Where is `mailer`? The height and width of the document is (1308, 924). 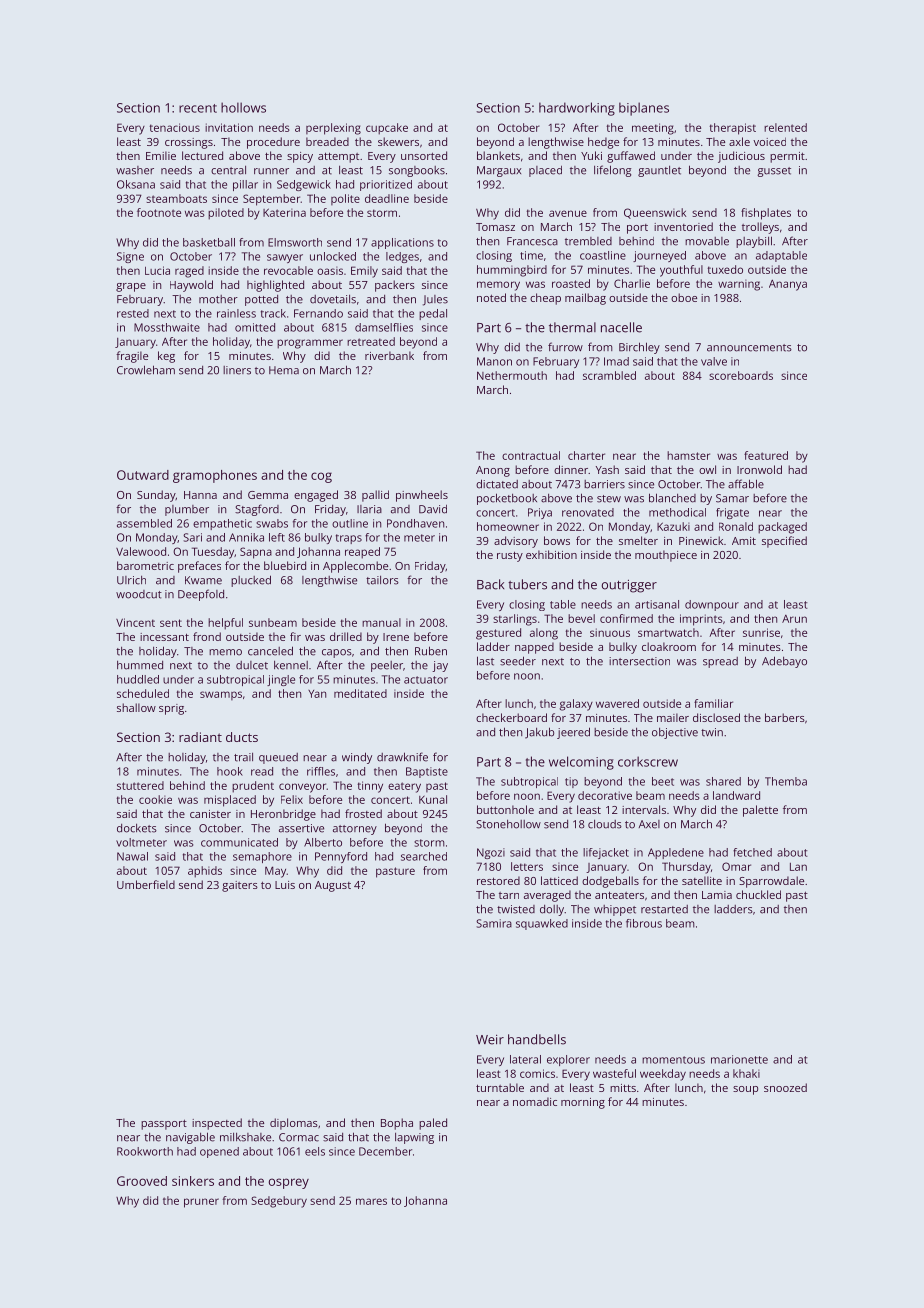 mailer is located at coordinates (673, 717).
